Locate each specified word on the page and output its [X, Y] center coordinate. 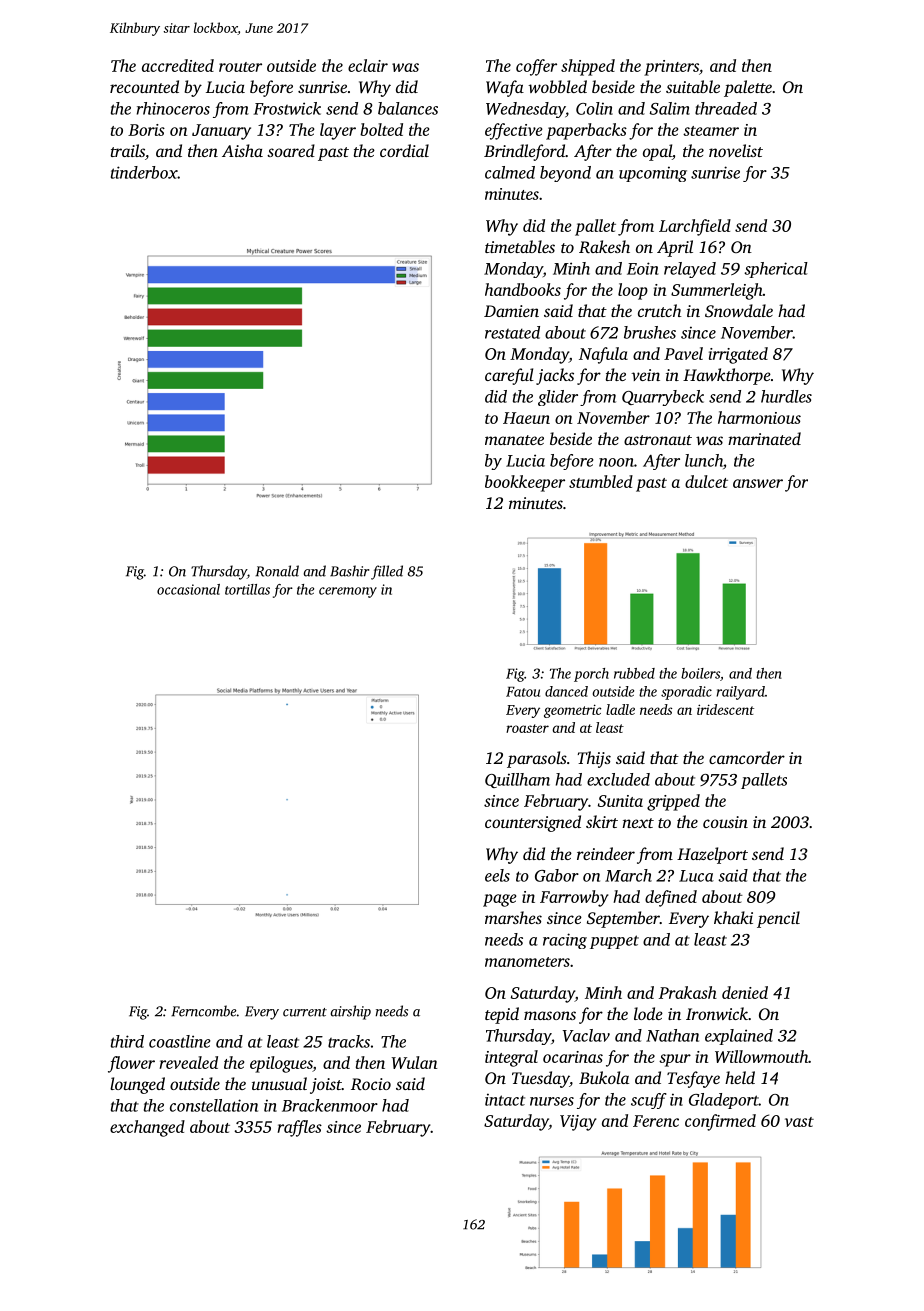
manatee [514, 440]
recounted [144, 86]
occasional [188, 589]
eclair [368, 65]
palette [748, 88]
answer [758, 483]
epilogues [281, 1064]
